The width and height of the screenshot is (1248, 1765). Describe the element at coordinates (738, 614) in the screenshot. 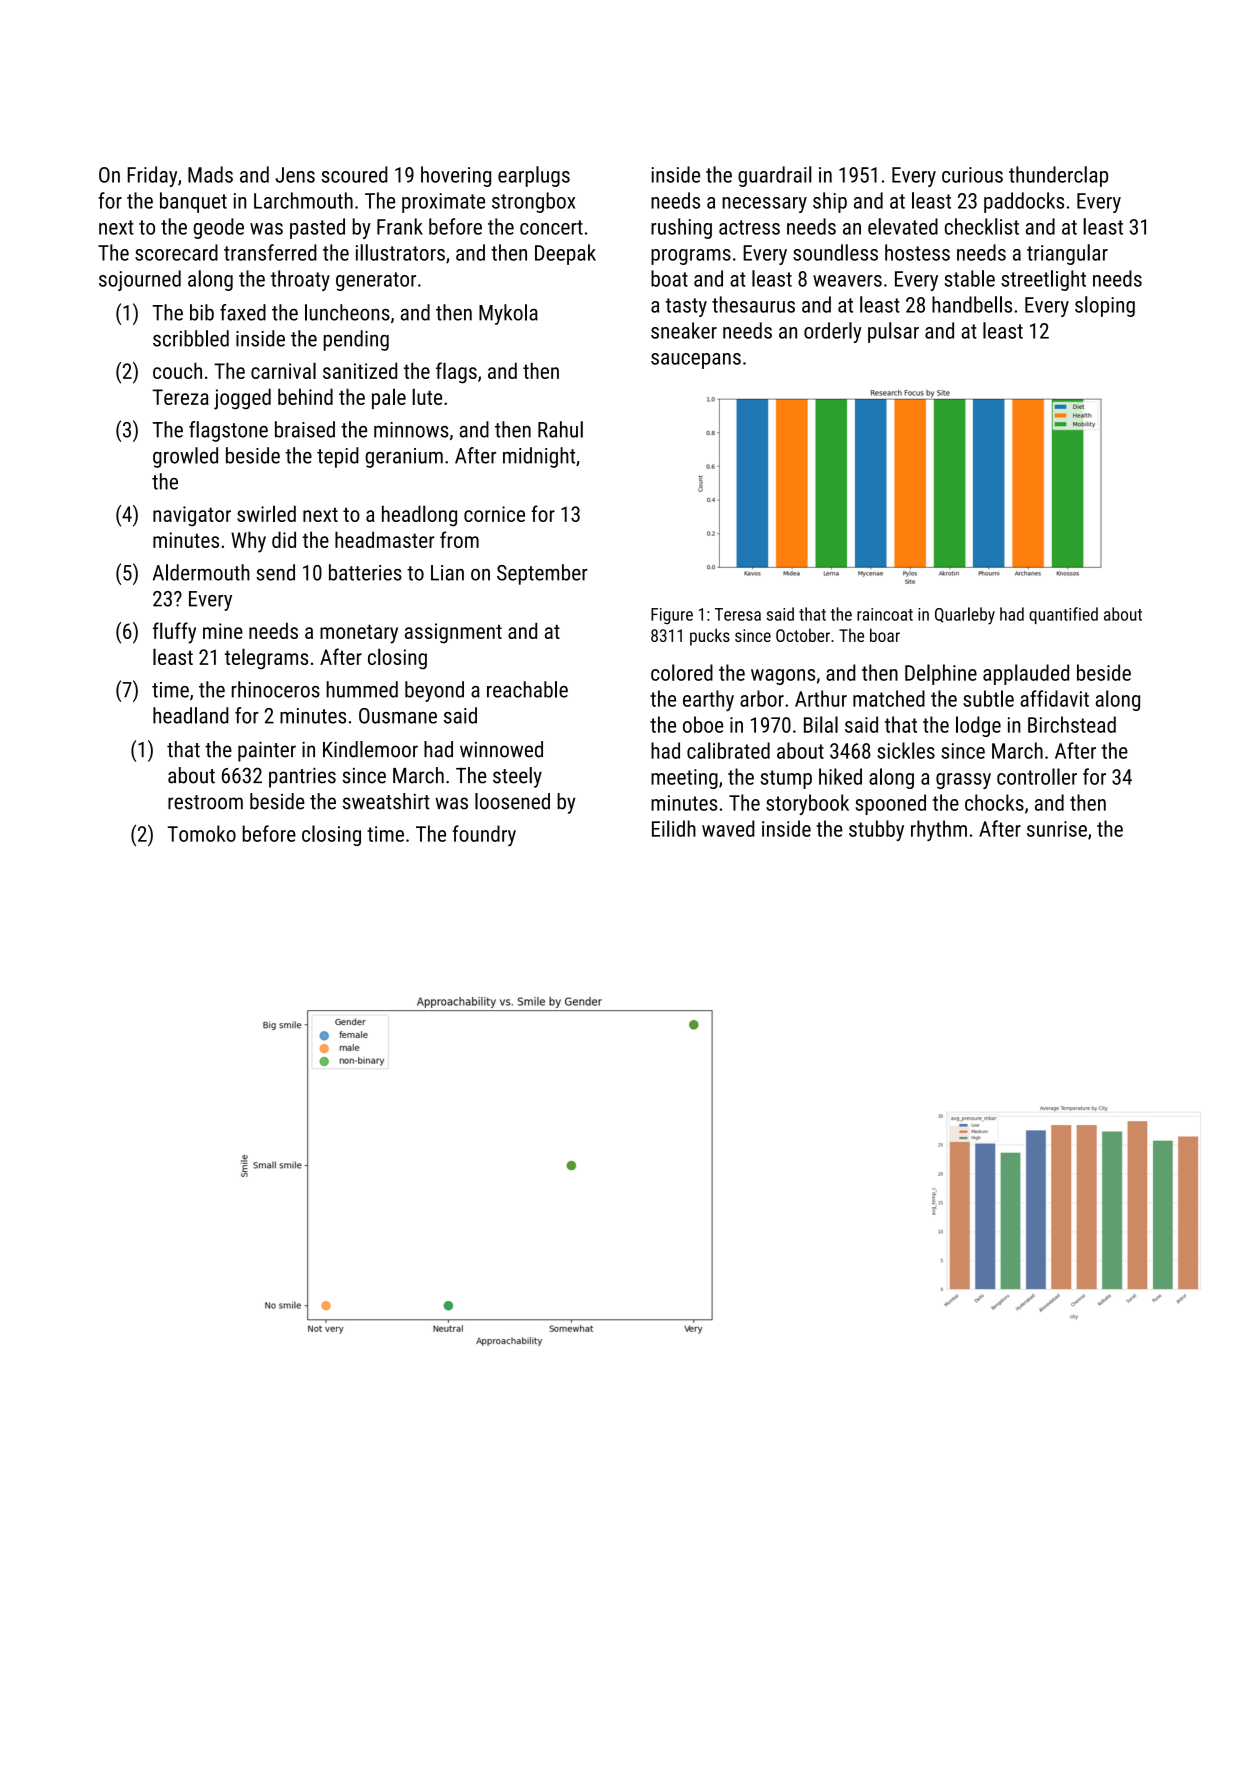

I see `Teresa` at that location.
